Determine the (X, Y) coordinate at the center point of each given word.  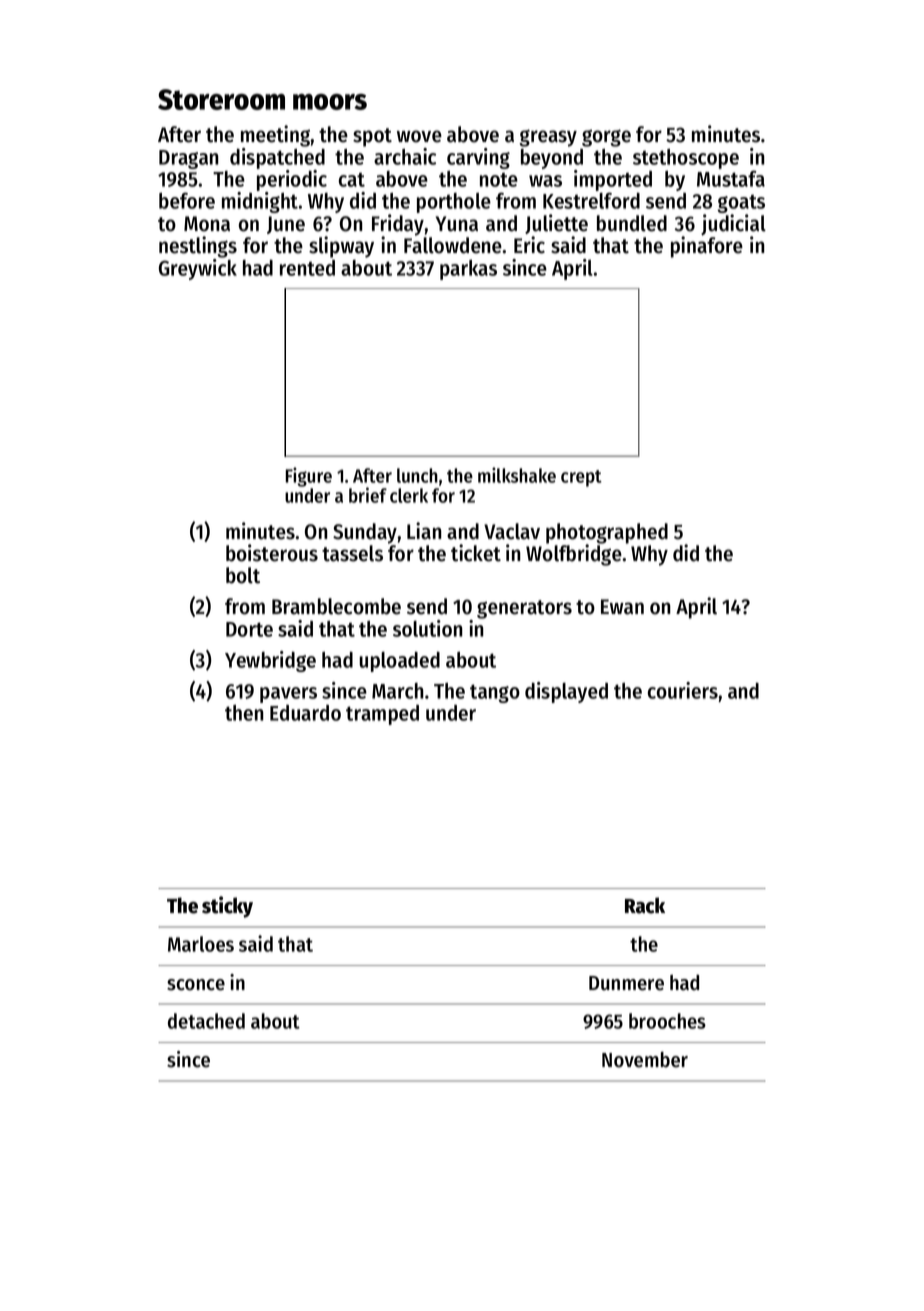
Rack (645, 905)
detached (206, 1021)
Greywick (198, 269)
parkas (468, 270)
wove (419, 136)
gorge (606, 138)
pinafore (707, 247)
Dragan (189, 159)
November (645, 1060)
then (244, 713)
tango (495, 693)
